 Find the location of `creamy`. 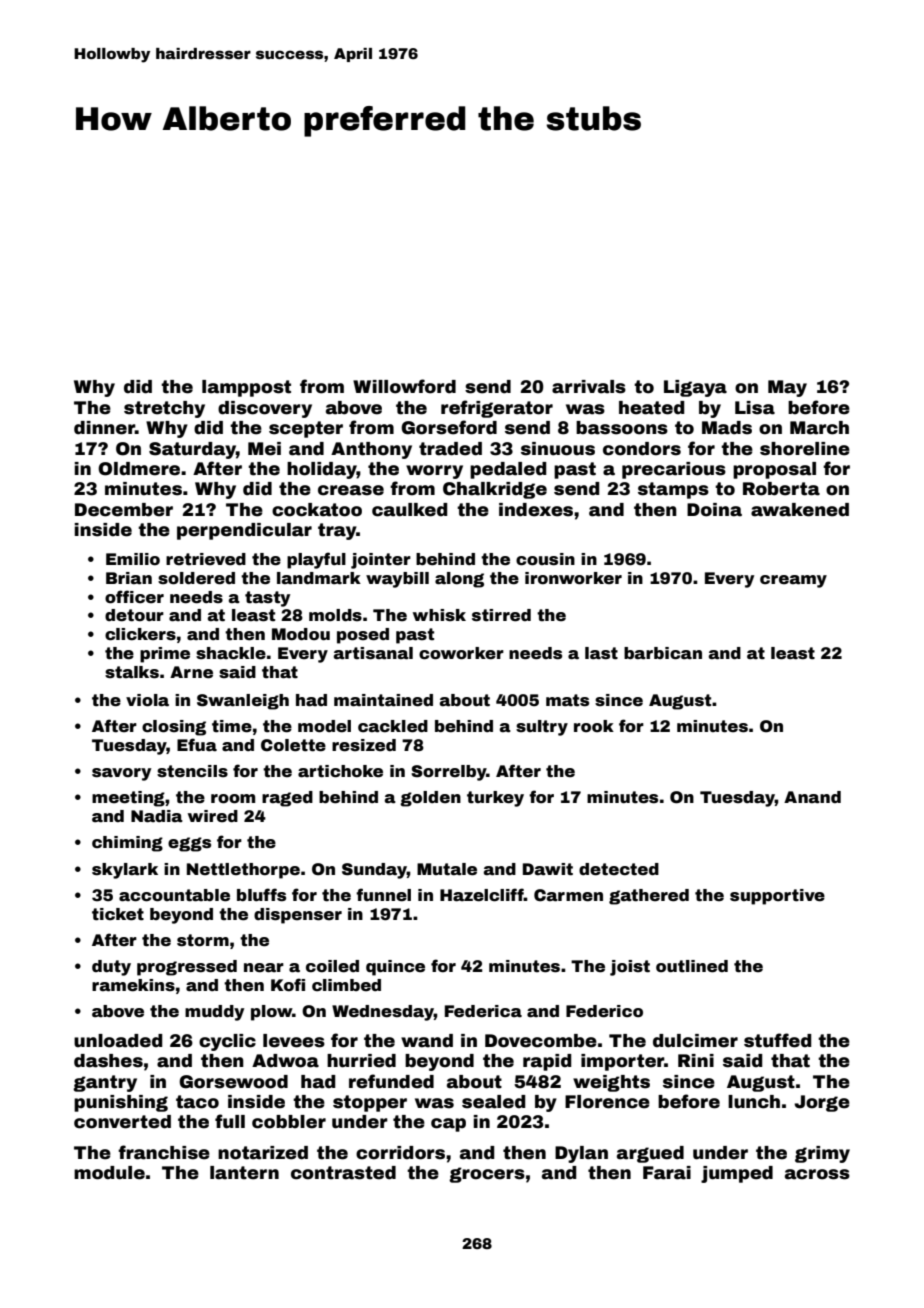

creamy is located at coordinates (793, 581).
